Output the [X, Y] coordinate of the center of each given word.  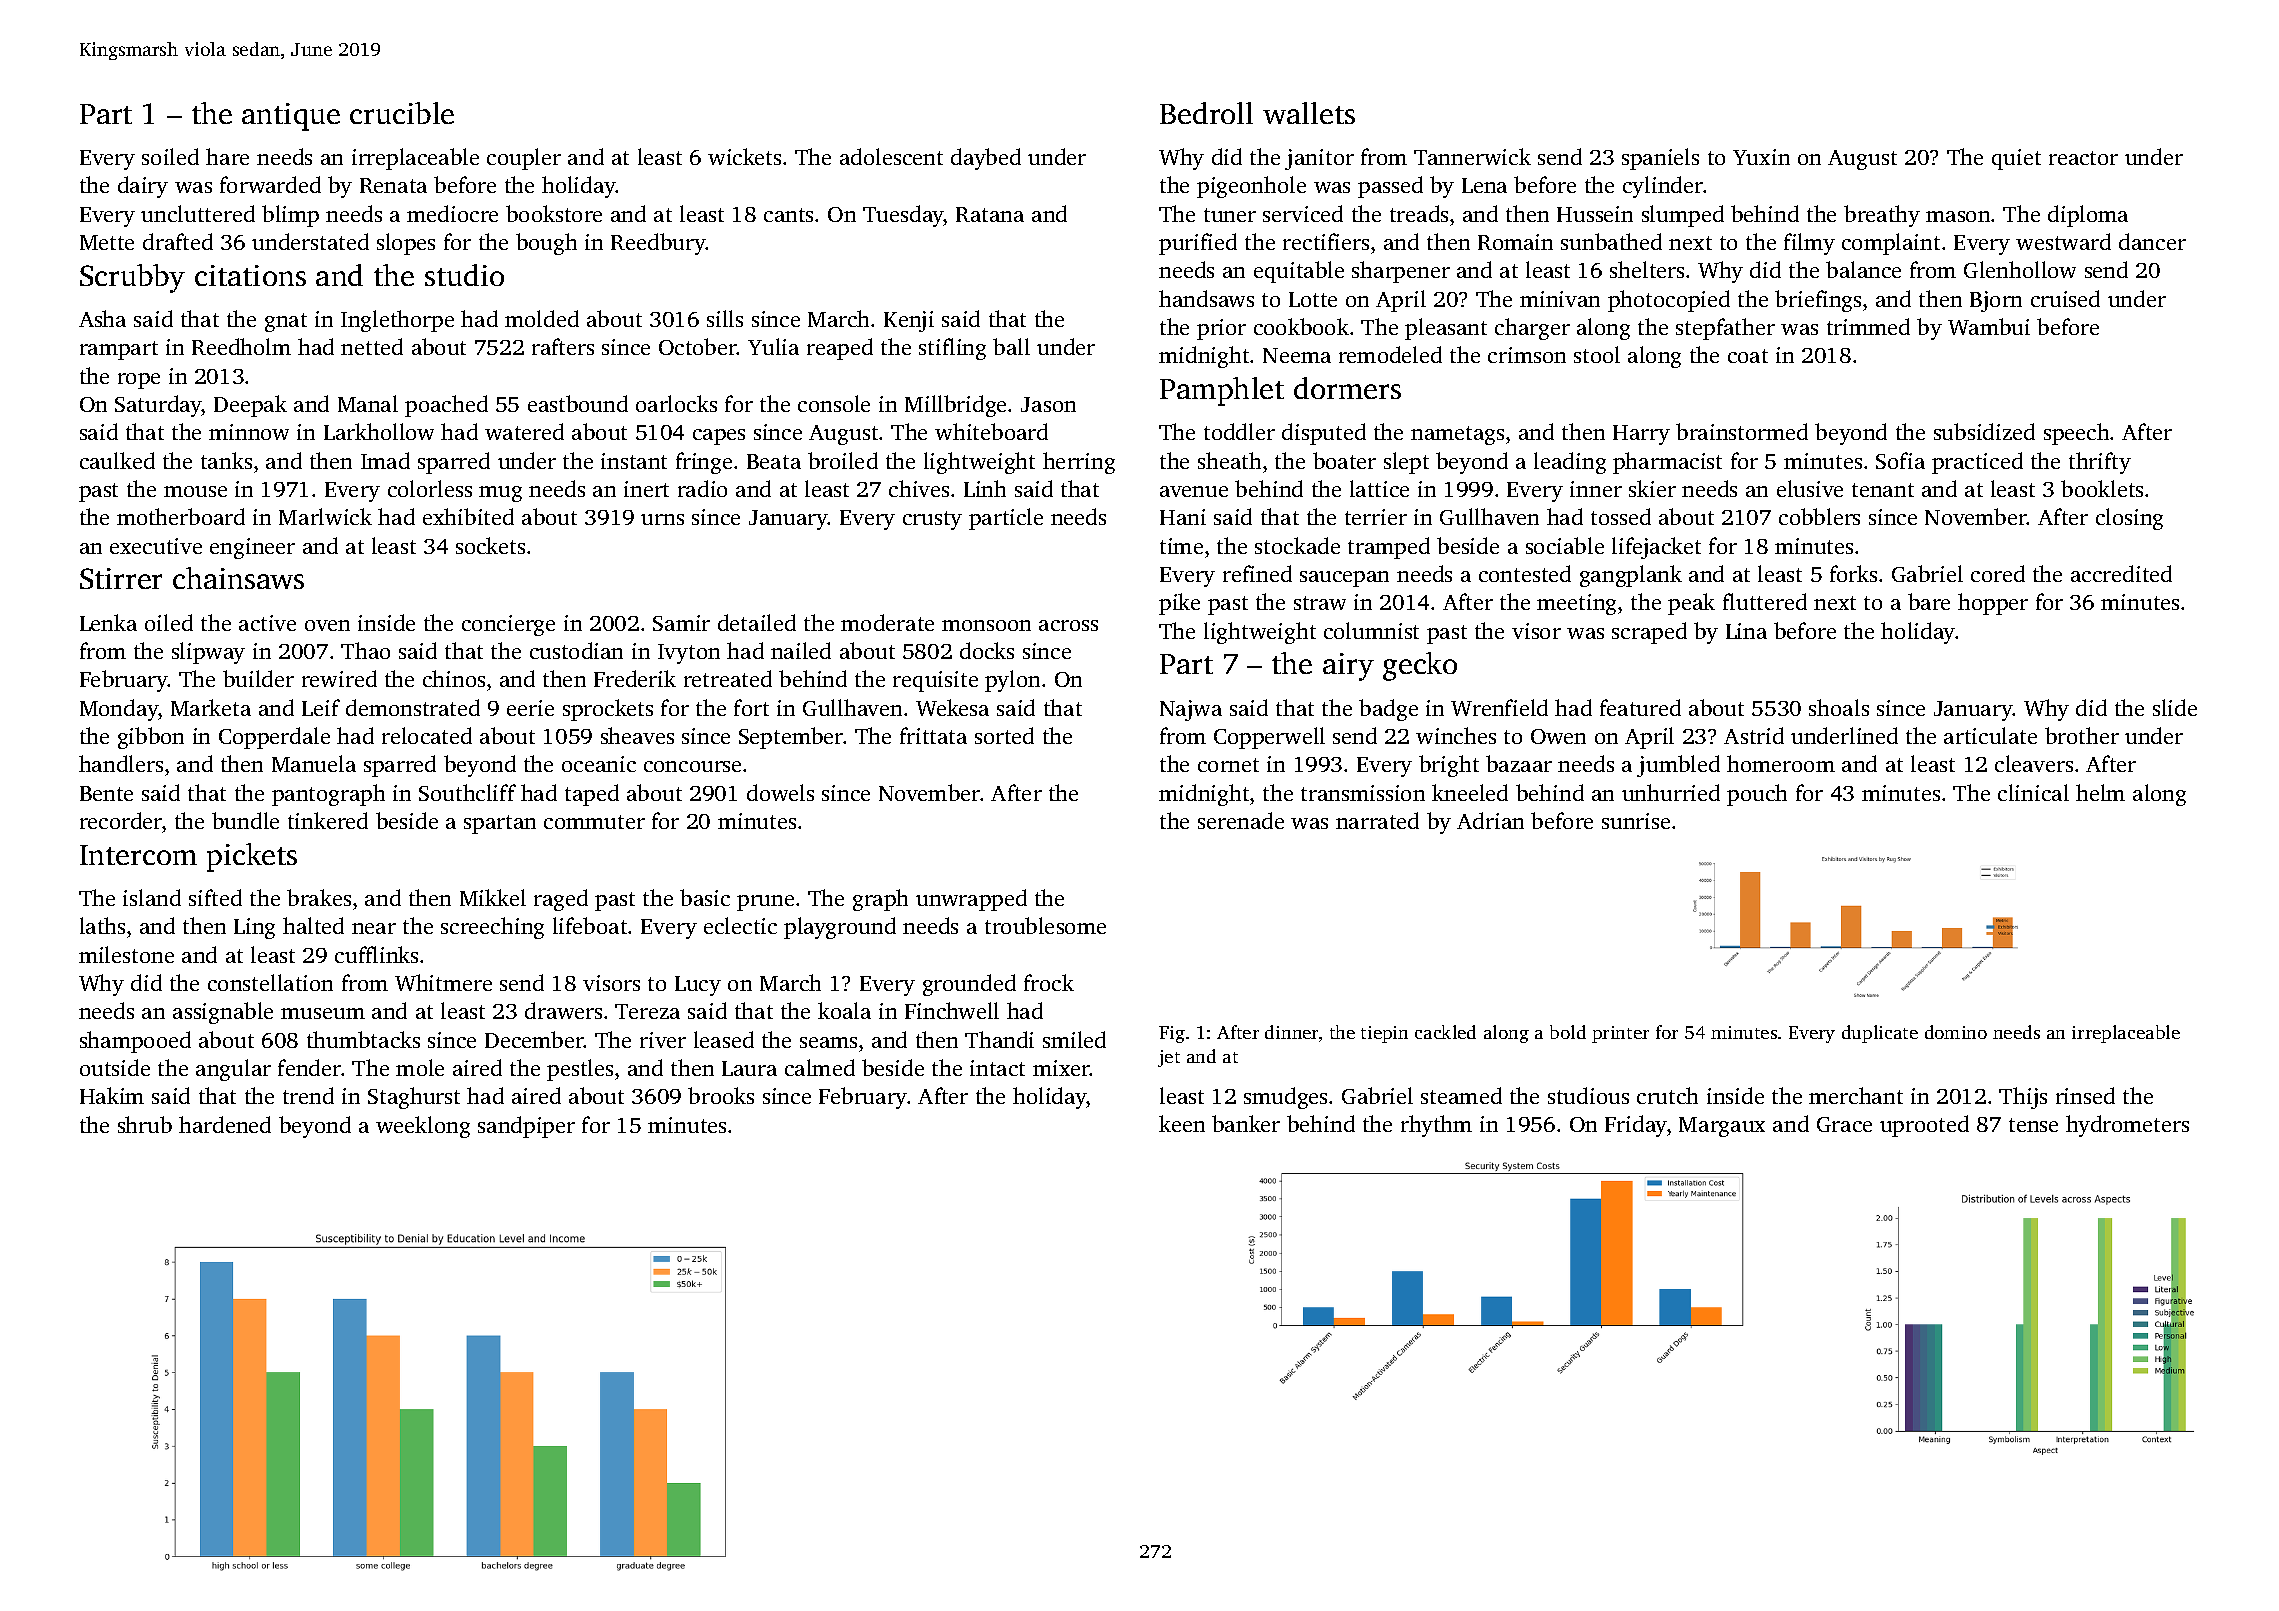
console [834, 403]
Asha [102, 318]
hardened [225, 1124]
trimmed [1868, 326]
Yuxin [1761, 157]
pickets [252, 857]
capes [719, 437]
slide [2175, 707]
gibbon [151, 738]
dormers [1347, 388]
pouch [1757, 795]
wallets [1309, 113]
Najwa [1191, 710]
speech [2076, 434]
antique [291, 117]
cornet [1228, 765]
